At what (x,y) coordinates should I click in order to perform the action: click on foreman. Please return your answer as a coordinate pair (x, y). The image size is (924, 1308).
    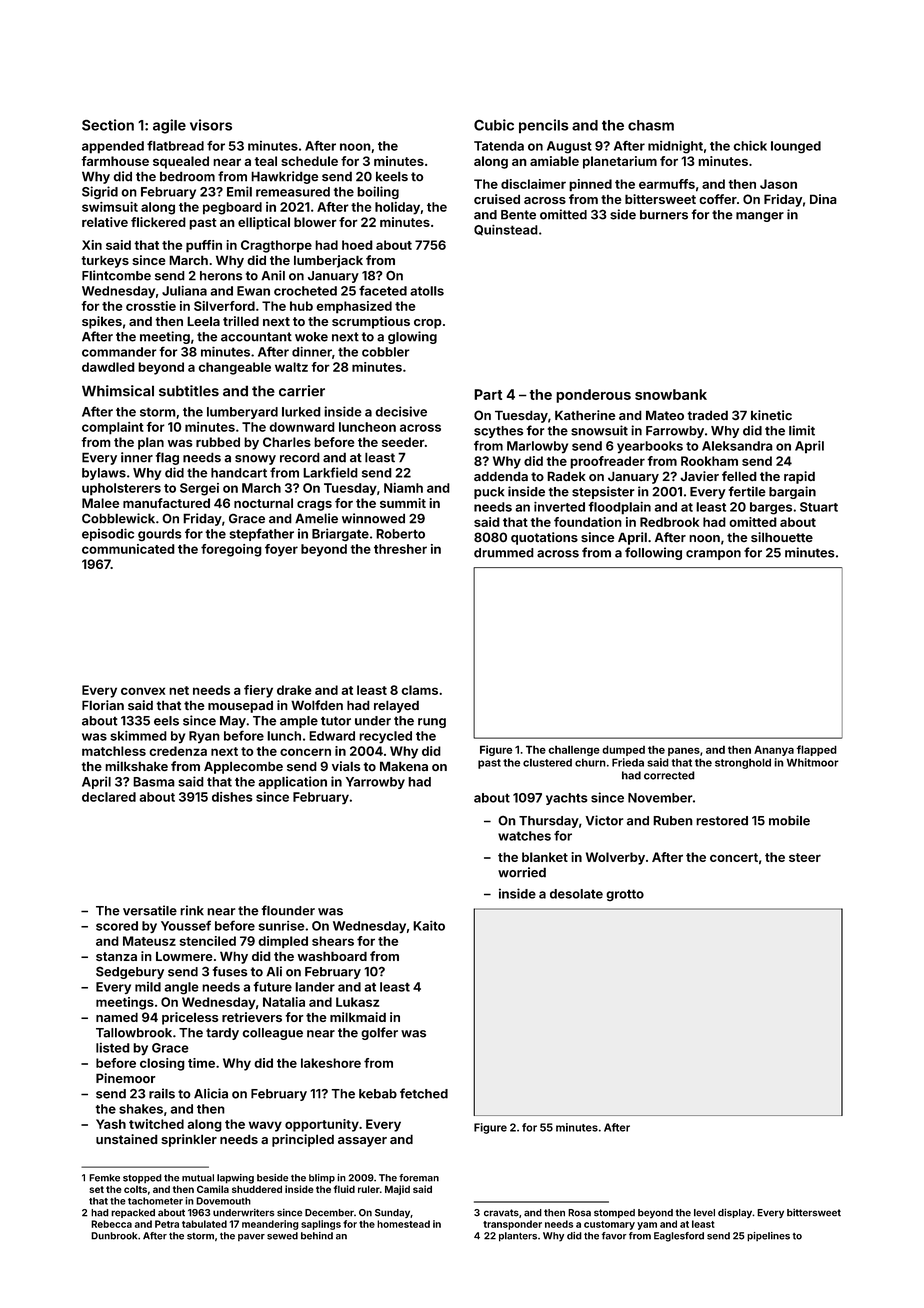
    Looking at the image, I should click on (419, 1178).
